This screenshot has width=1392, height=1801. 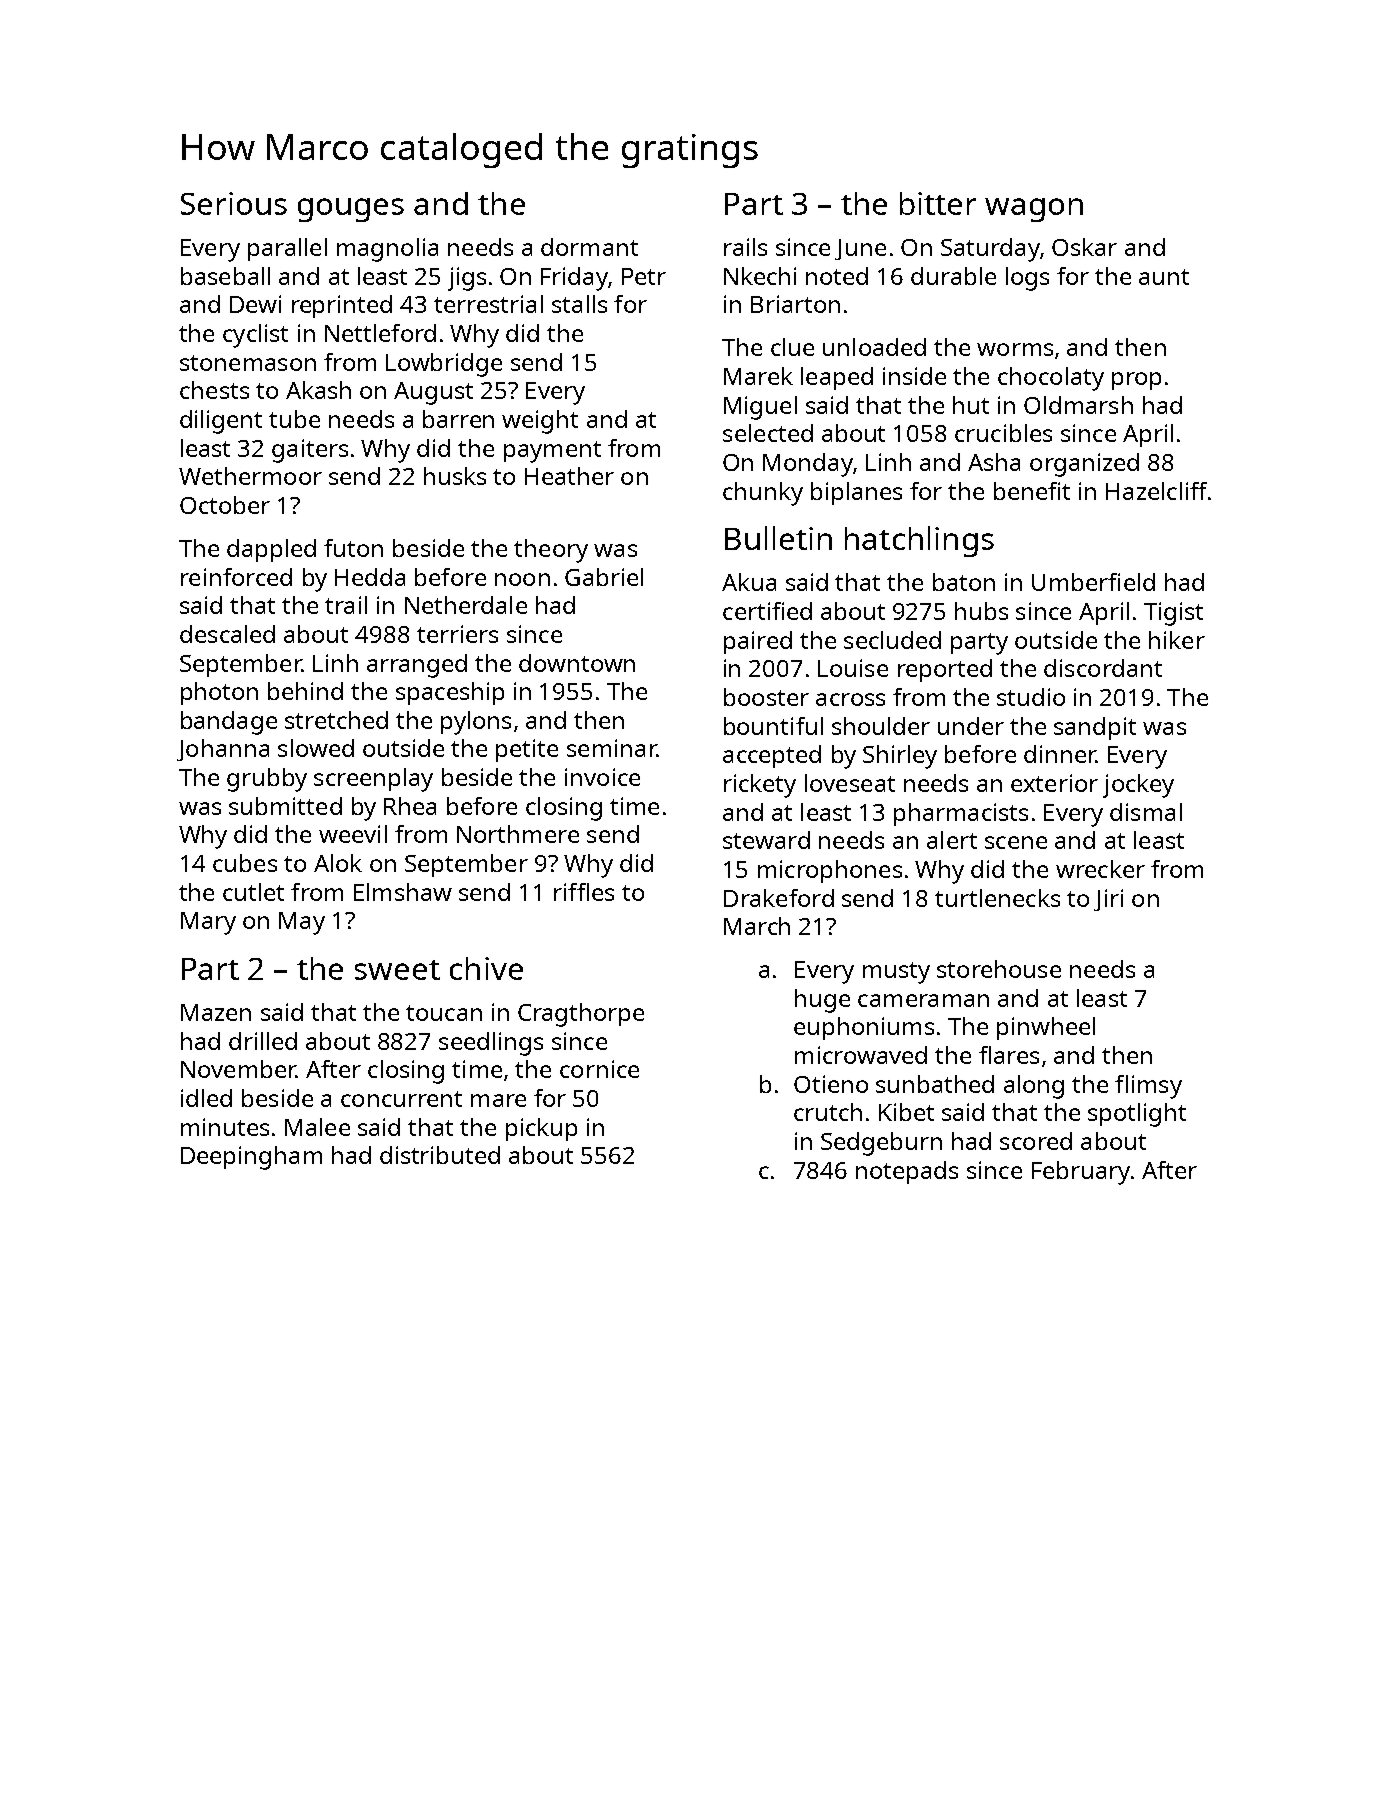 I want to click on Akua, so click(x=749, y=582).
